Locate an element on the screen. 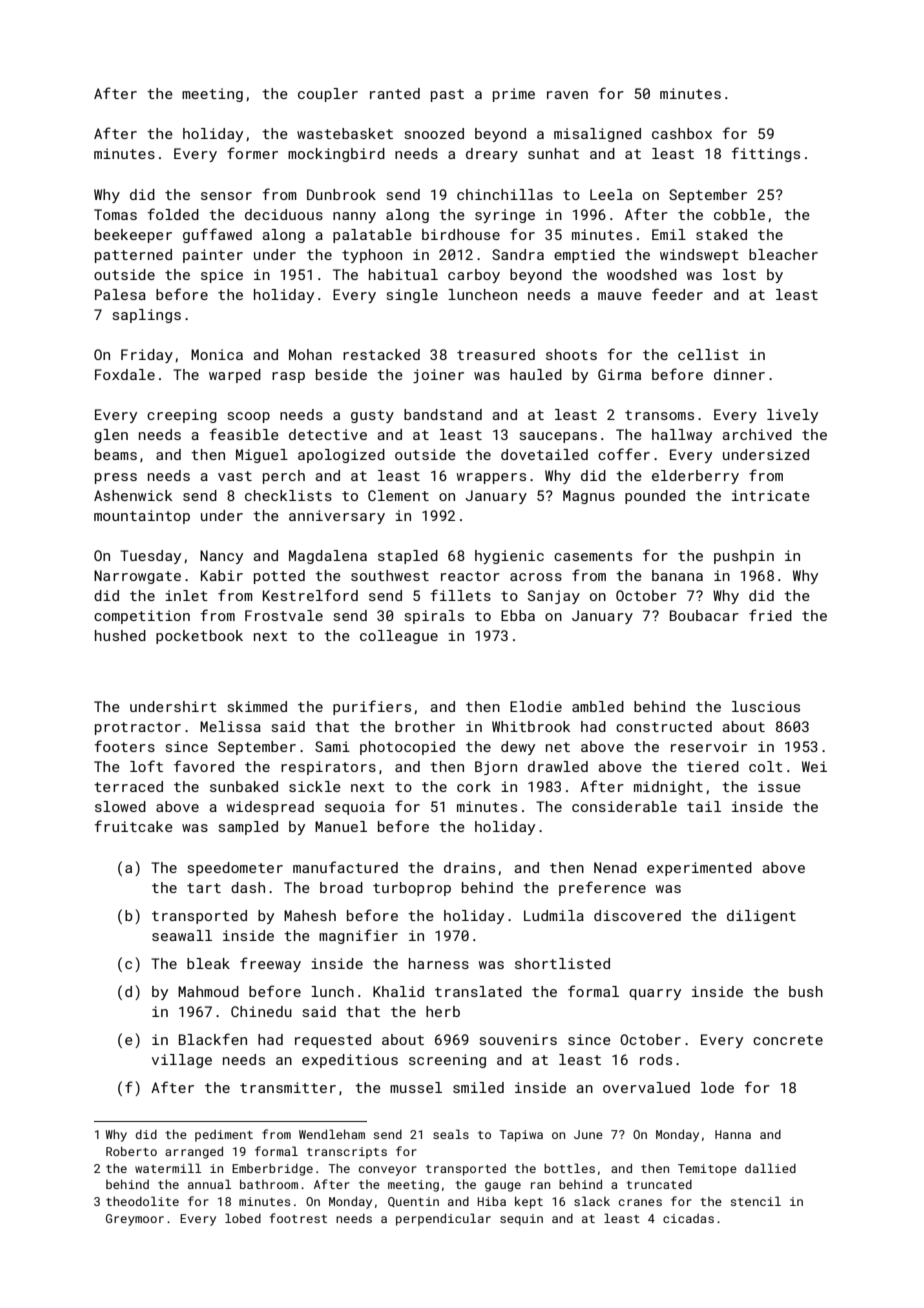 The image size is (924, 1308). shortlisted is located at coordinates (562, 963).
